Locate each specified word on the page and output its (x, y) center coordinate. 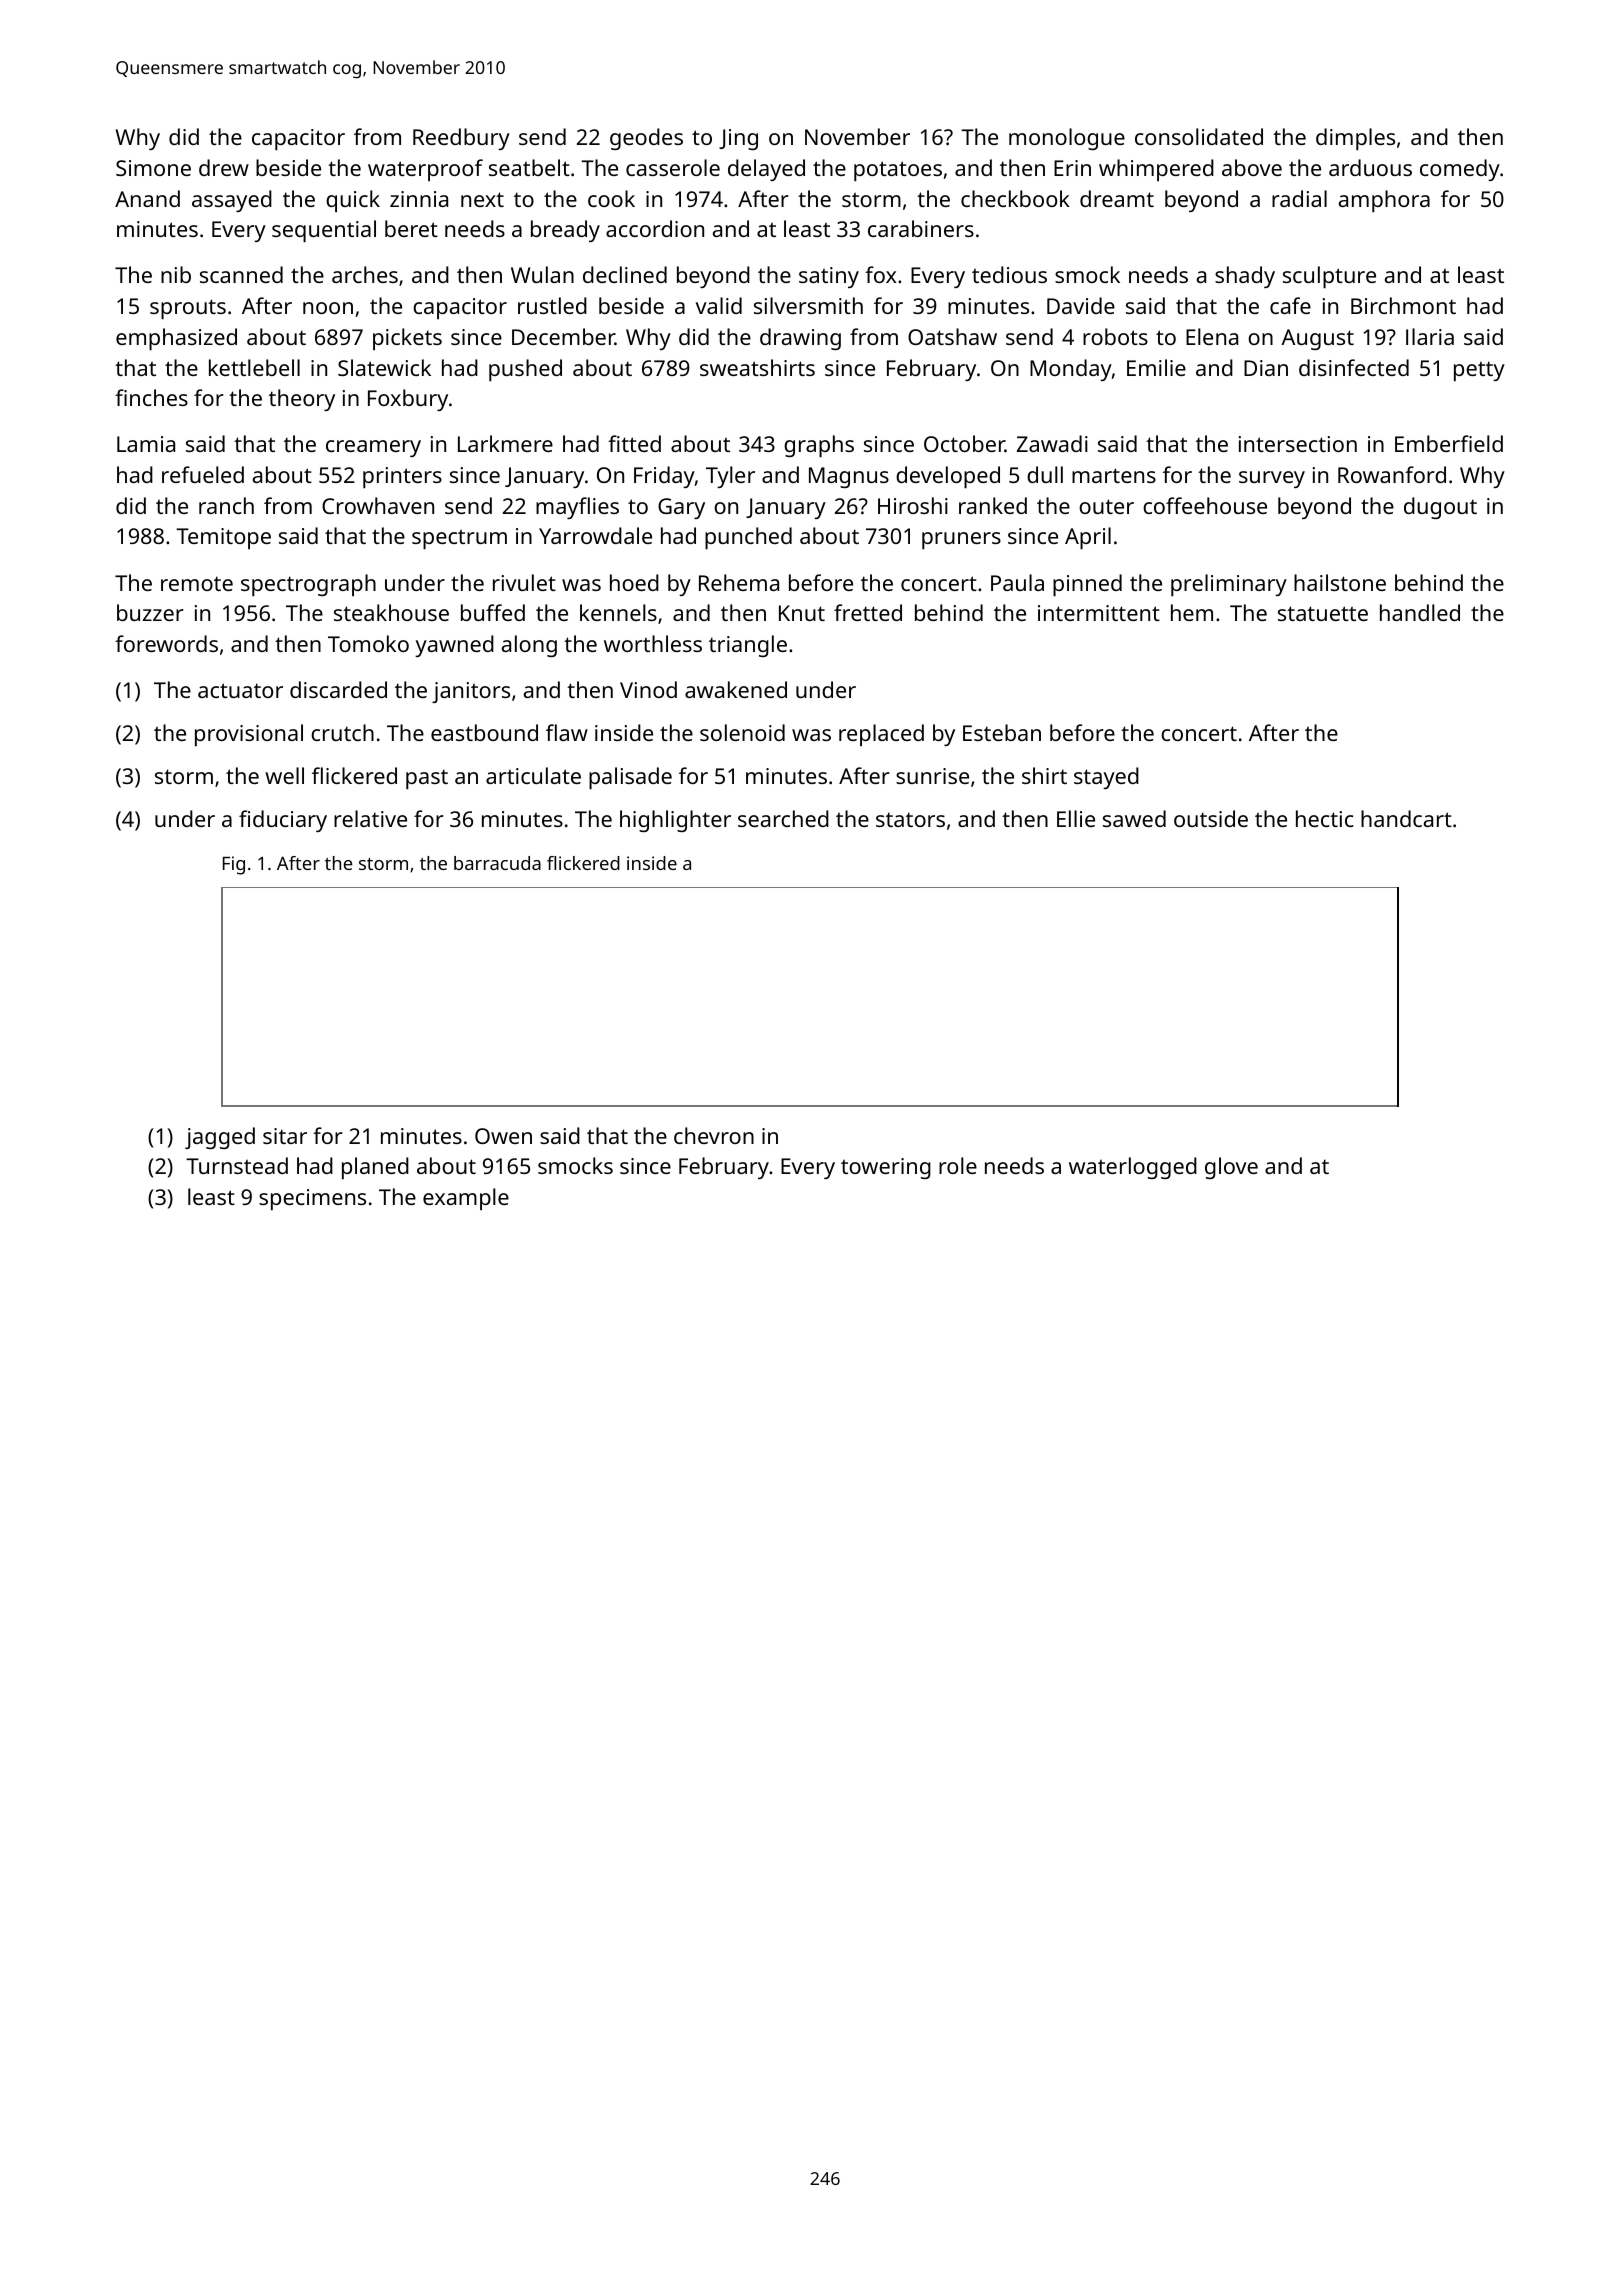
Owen (503, 1136)
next (482, 199)
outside (1211, 818)
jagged (220, 1138)
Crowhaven (378, 505)
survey (1272, 479)
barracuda (497, 863)
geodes (646, 139)
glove (1231, 1168)
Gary (681, 508)
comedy (1460, 170)
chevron (714, 1135)
